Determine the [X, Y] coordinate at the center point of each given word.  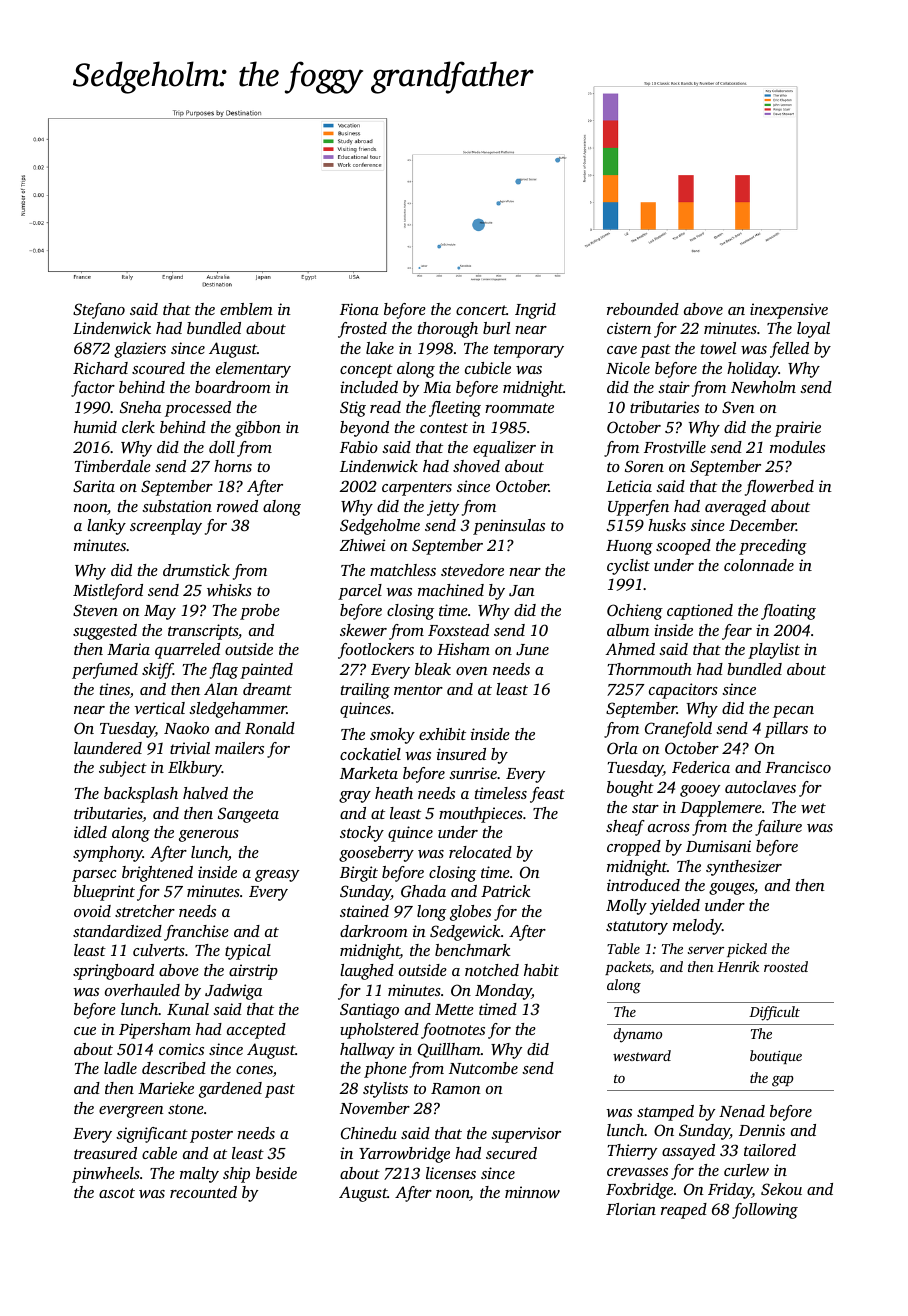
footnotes [453, 1031]
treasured [105, 1153]
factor [93, 389]
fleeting [455, 409]
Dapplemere [721, 809]
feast [547, 795]
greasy [277, 876]
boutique [776, 1057]
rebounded [643, 309]
